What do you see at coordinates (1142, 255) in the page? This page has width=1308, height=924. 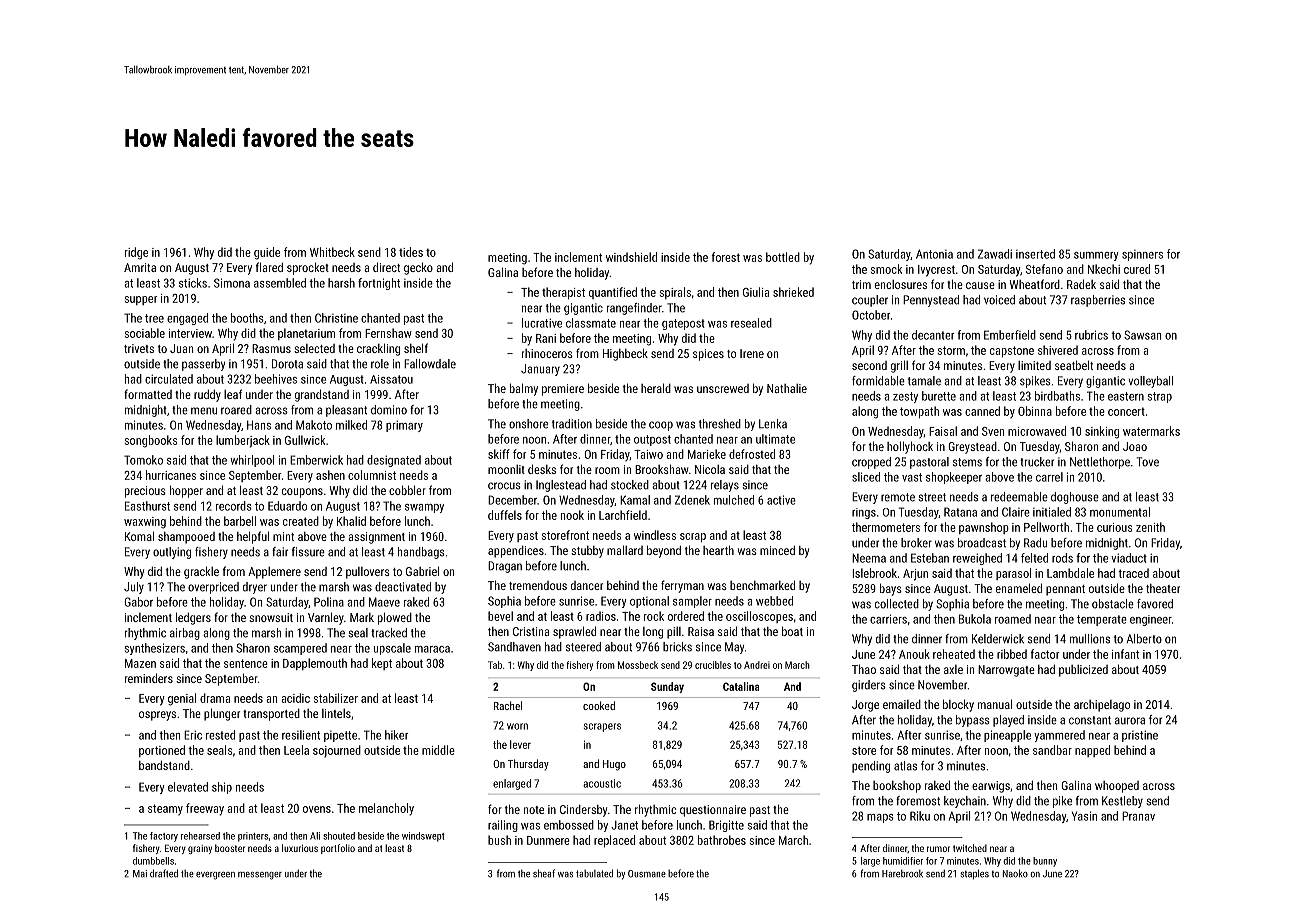 I see `spinners` at bounding box center [1142, 255].
